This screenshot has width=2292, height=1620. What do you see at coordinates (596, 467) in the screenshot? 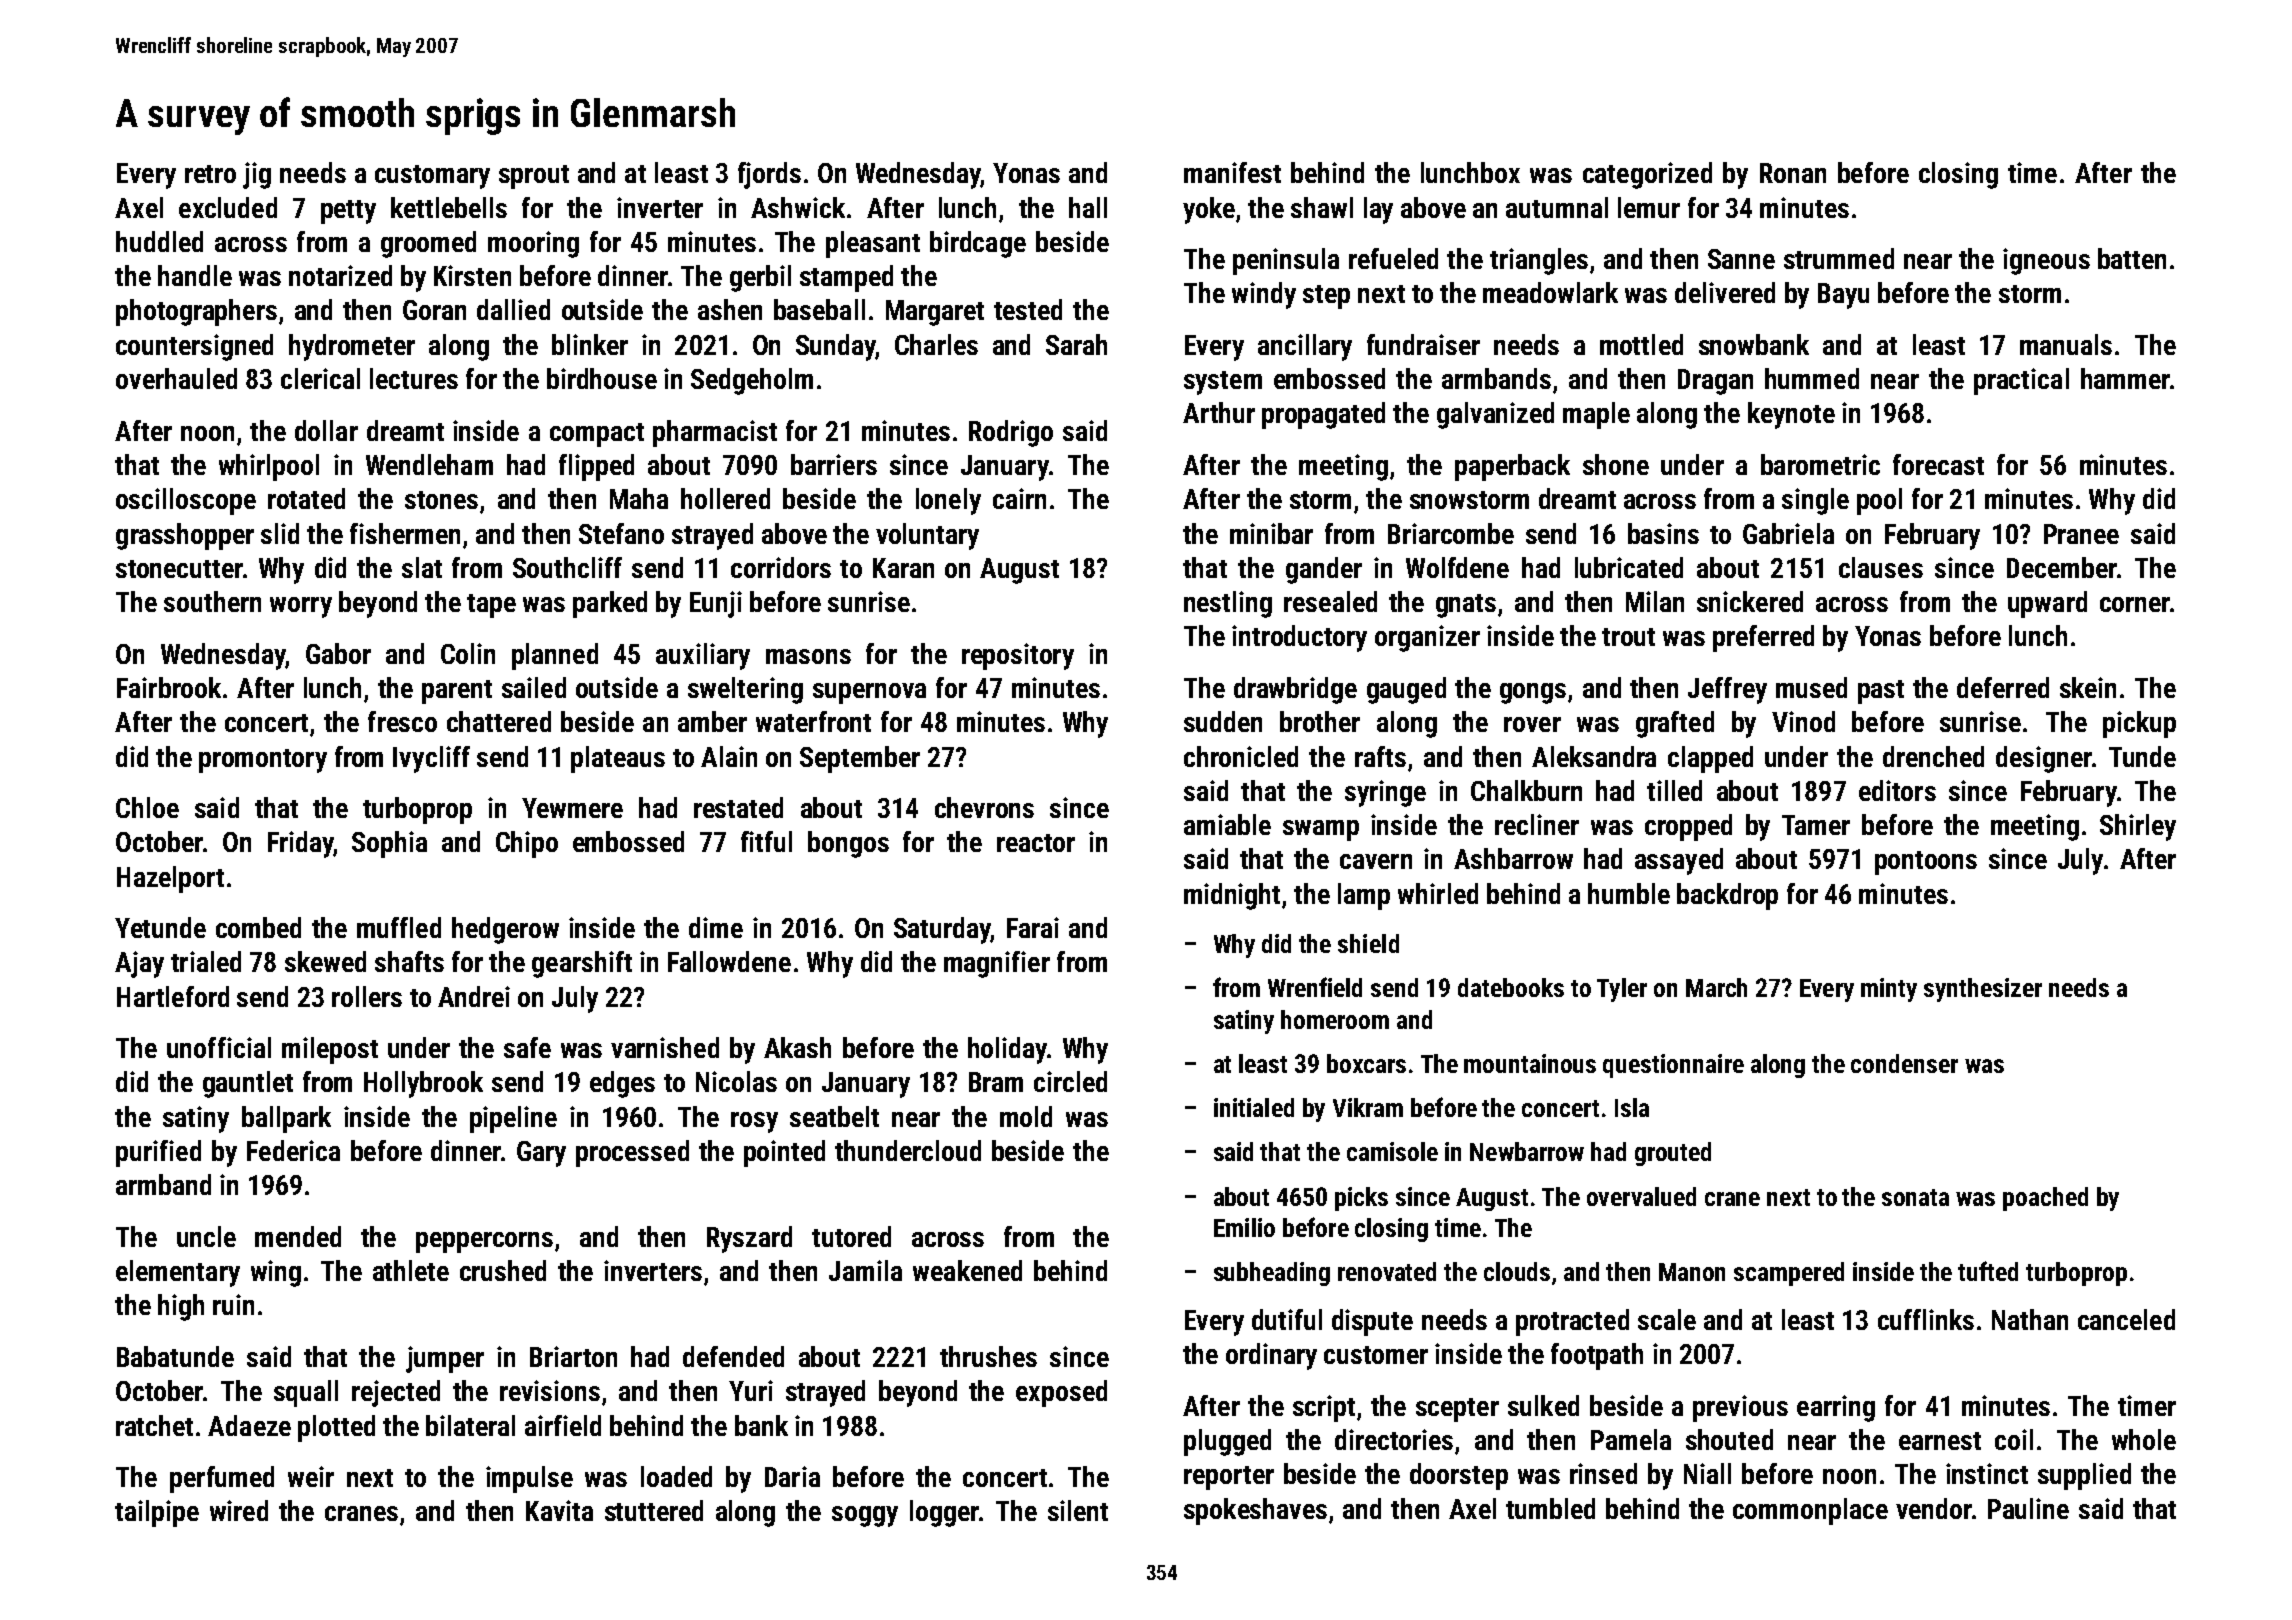
I see `flipped` at bounding box center [596, 467].
